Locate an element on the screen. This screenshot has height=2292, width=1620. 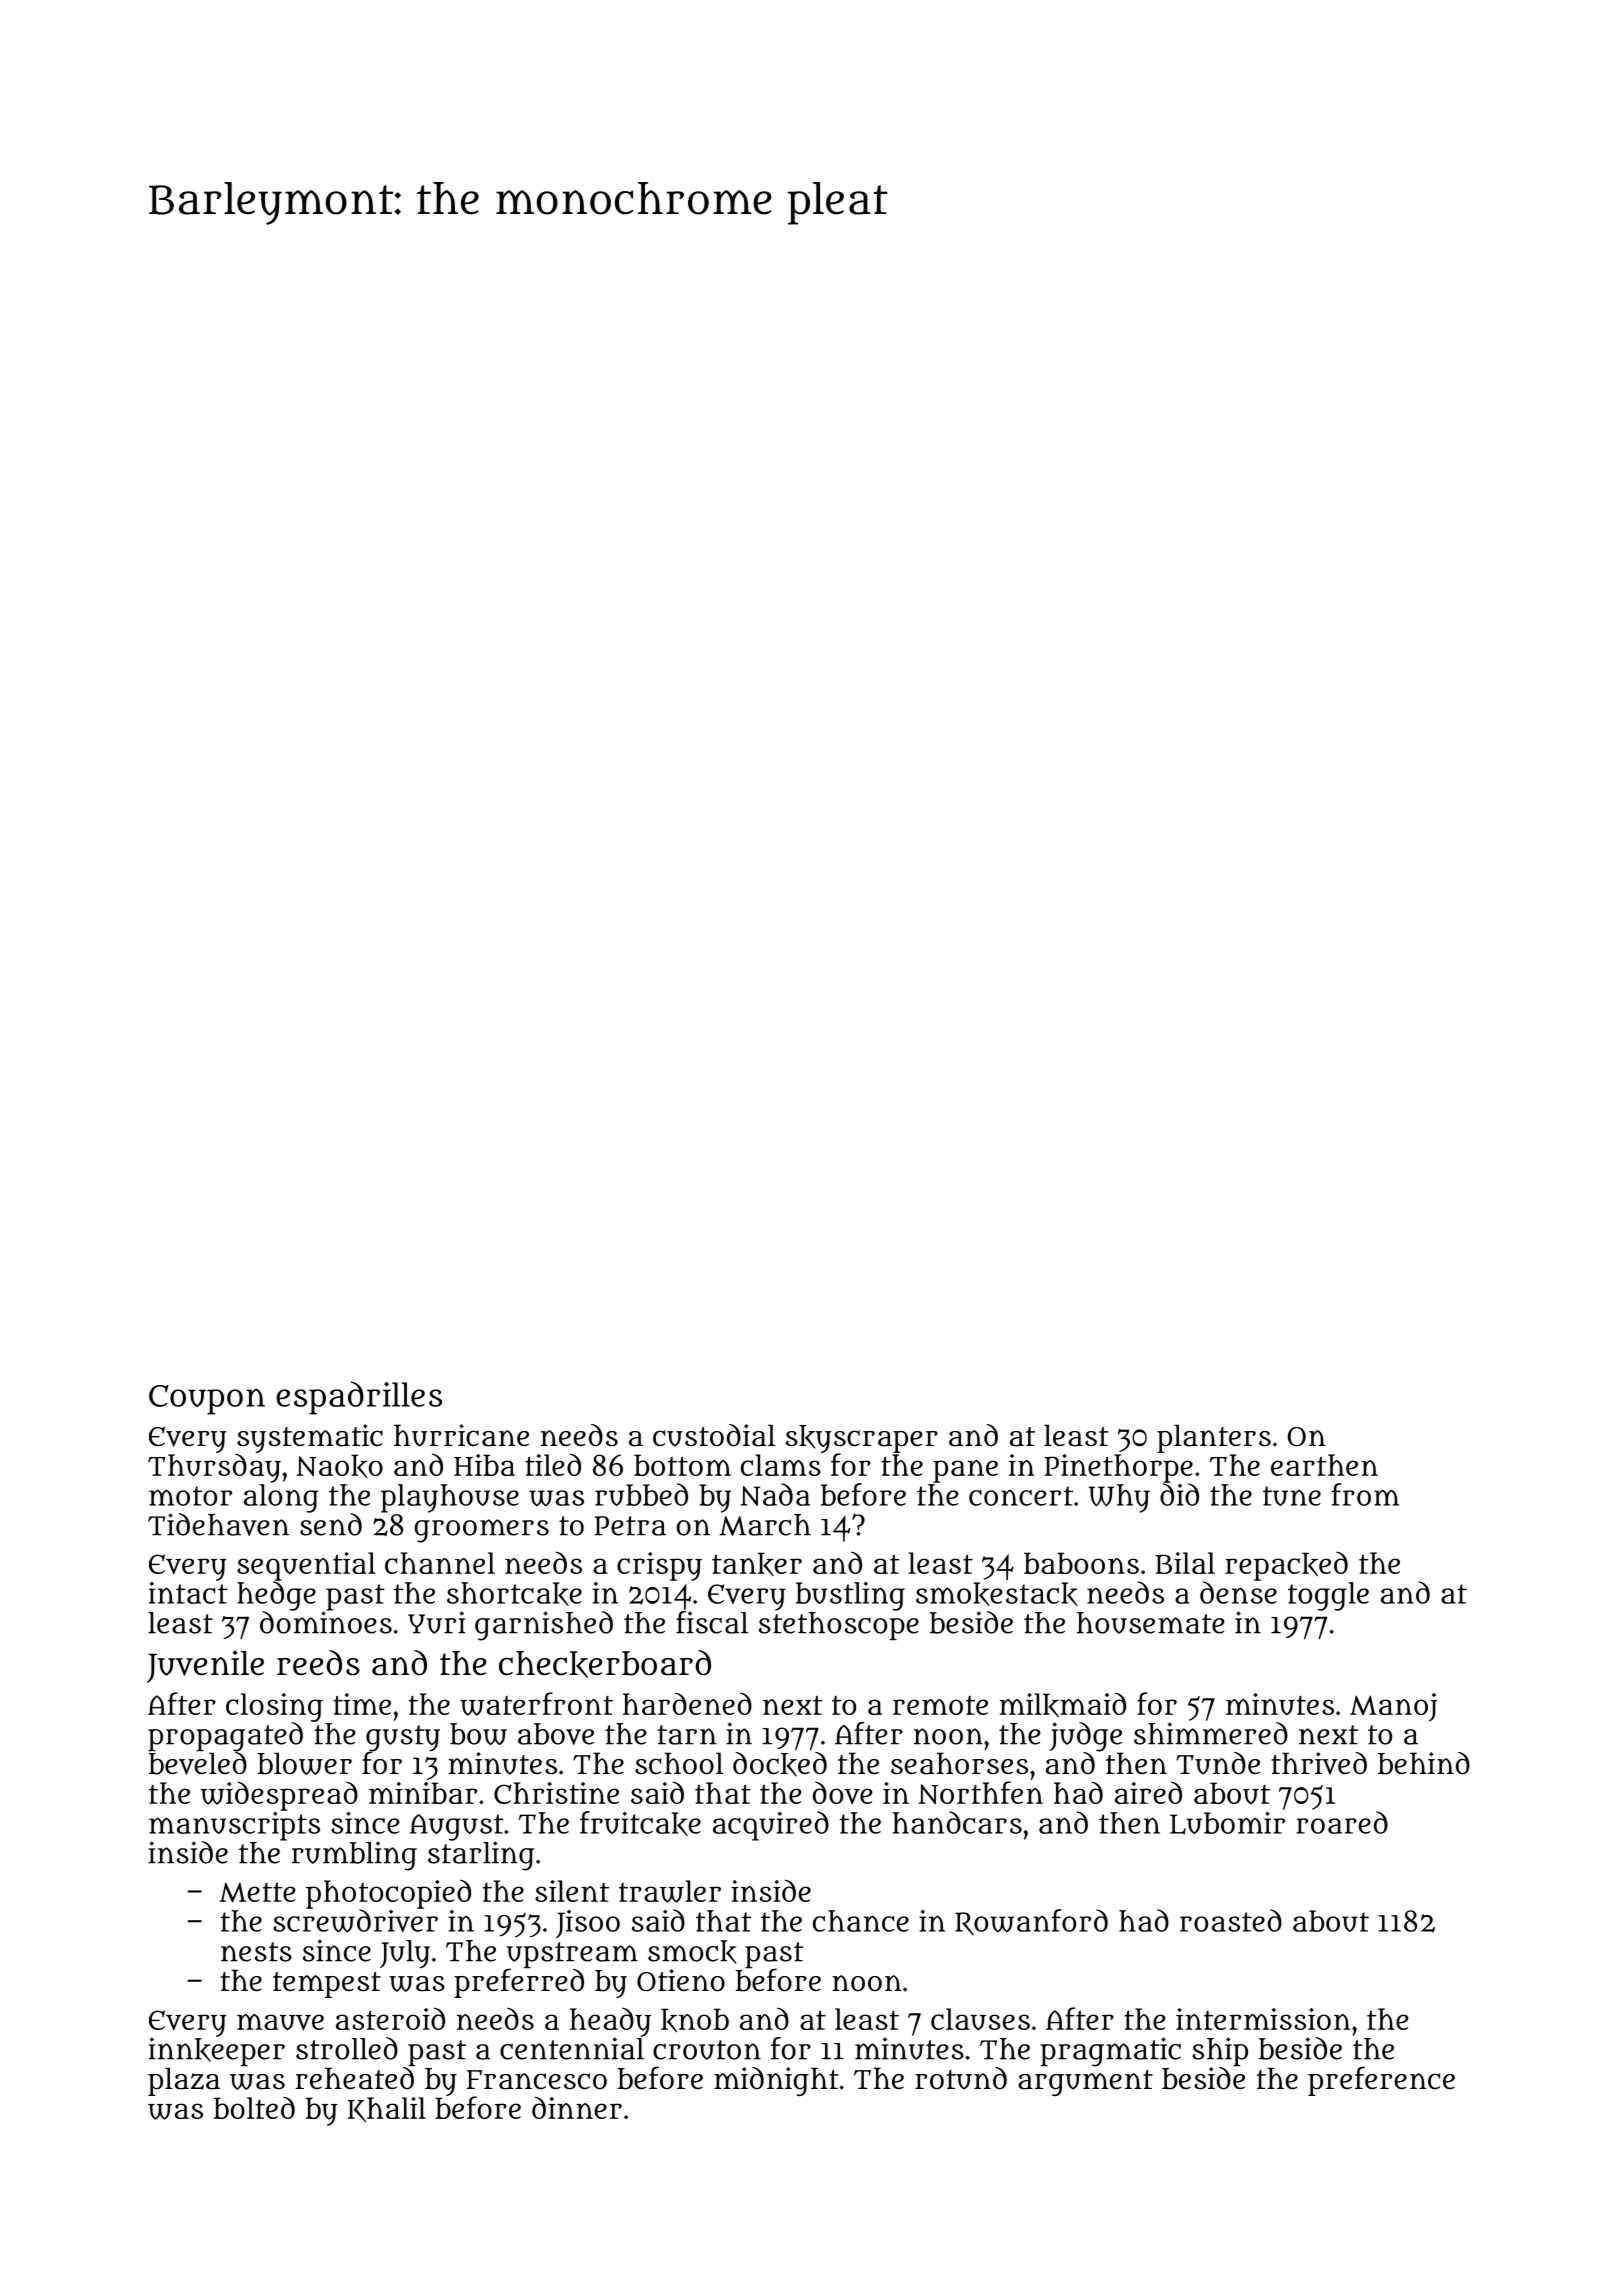
roared is located at coordinates (1342, 1822).
